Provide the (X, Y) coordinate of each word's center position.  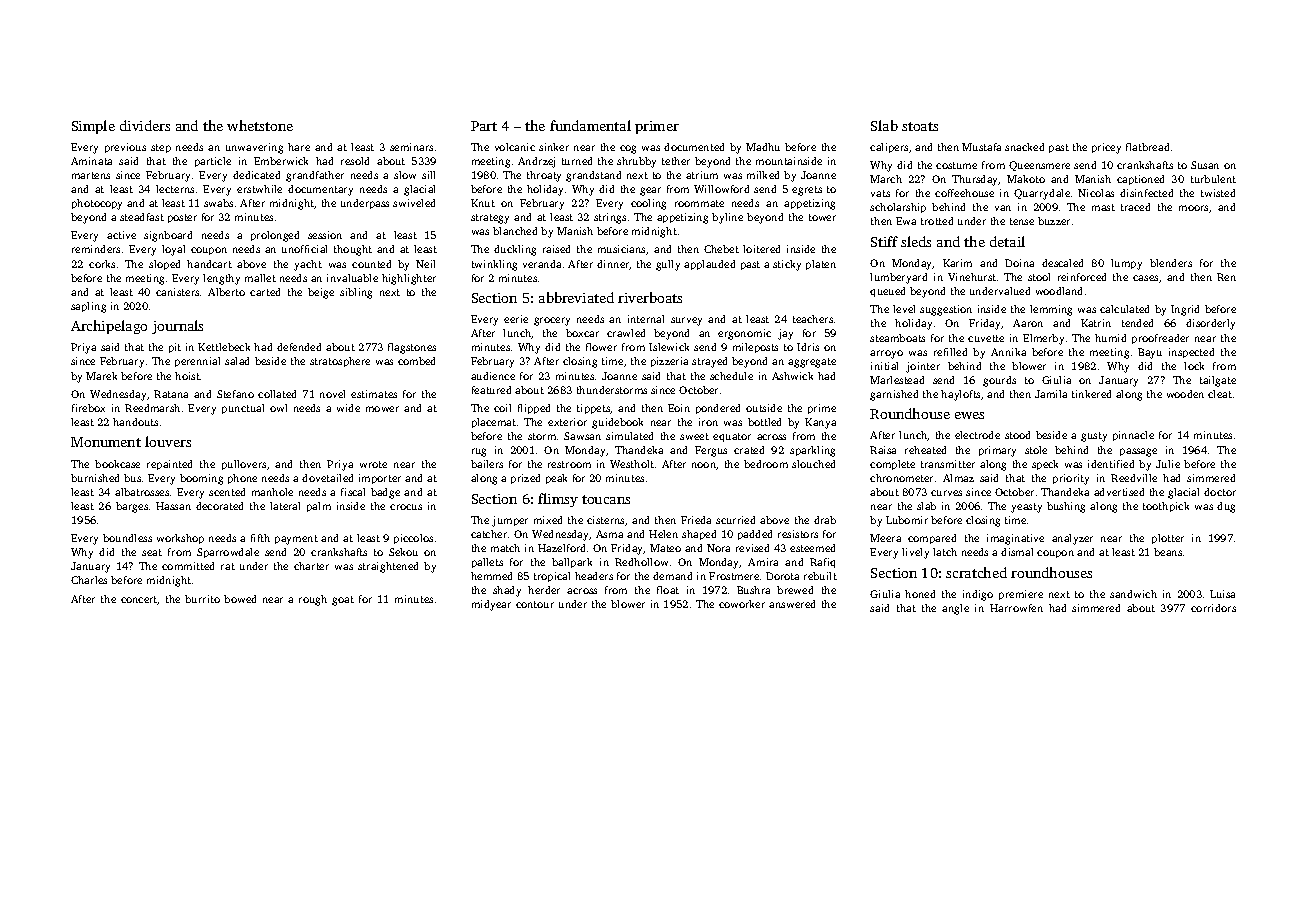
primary (997, 451)
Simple (93, 127)
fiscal (353, 492)
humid (1110, 338)
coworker (742, 604)
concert (139, 600)
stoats (920, 126)
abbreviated (576, 297)
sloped (164, 265)
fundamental (590, 125)
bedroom (766, 464)
